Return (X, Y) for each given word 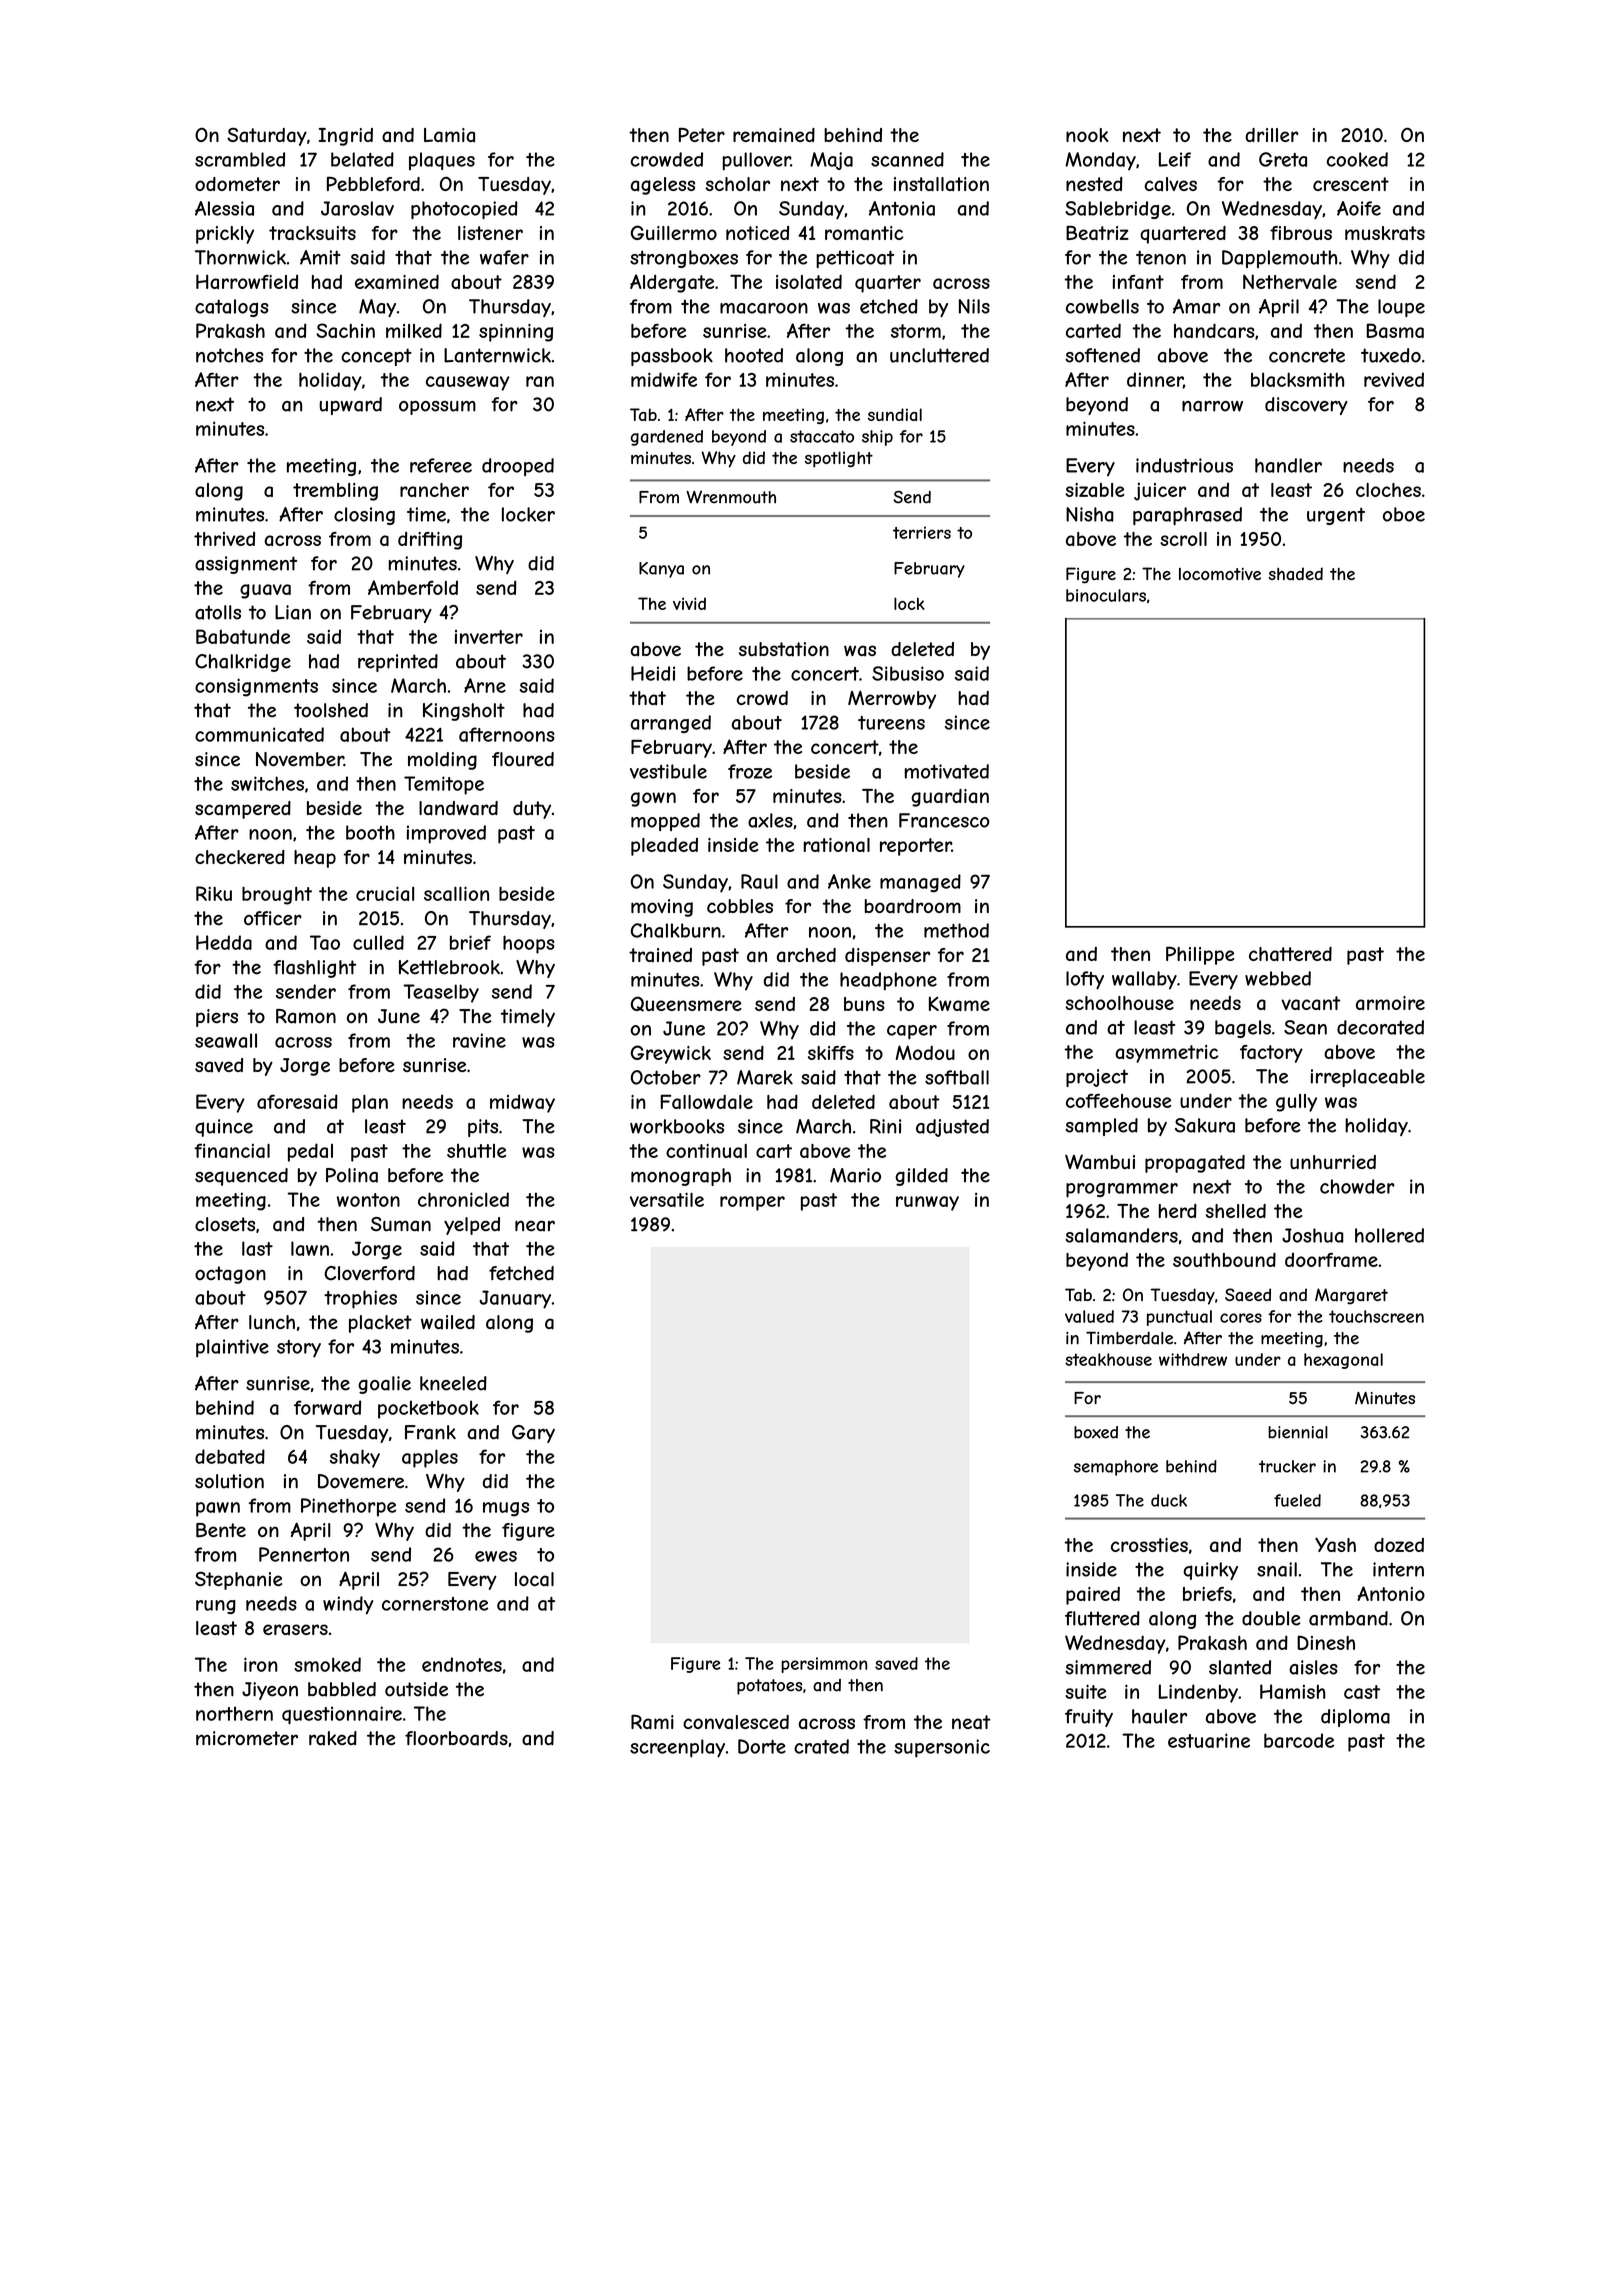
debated (230, 1456)
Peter (702, 134)
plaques (442, 161)
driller (1272, 135)
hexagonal (1343, 1361)
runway (927, 1203)
